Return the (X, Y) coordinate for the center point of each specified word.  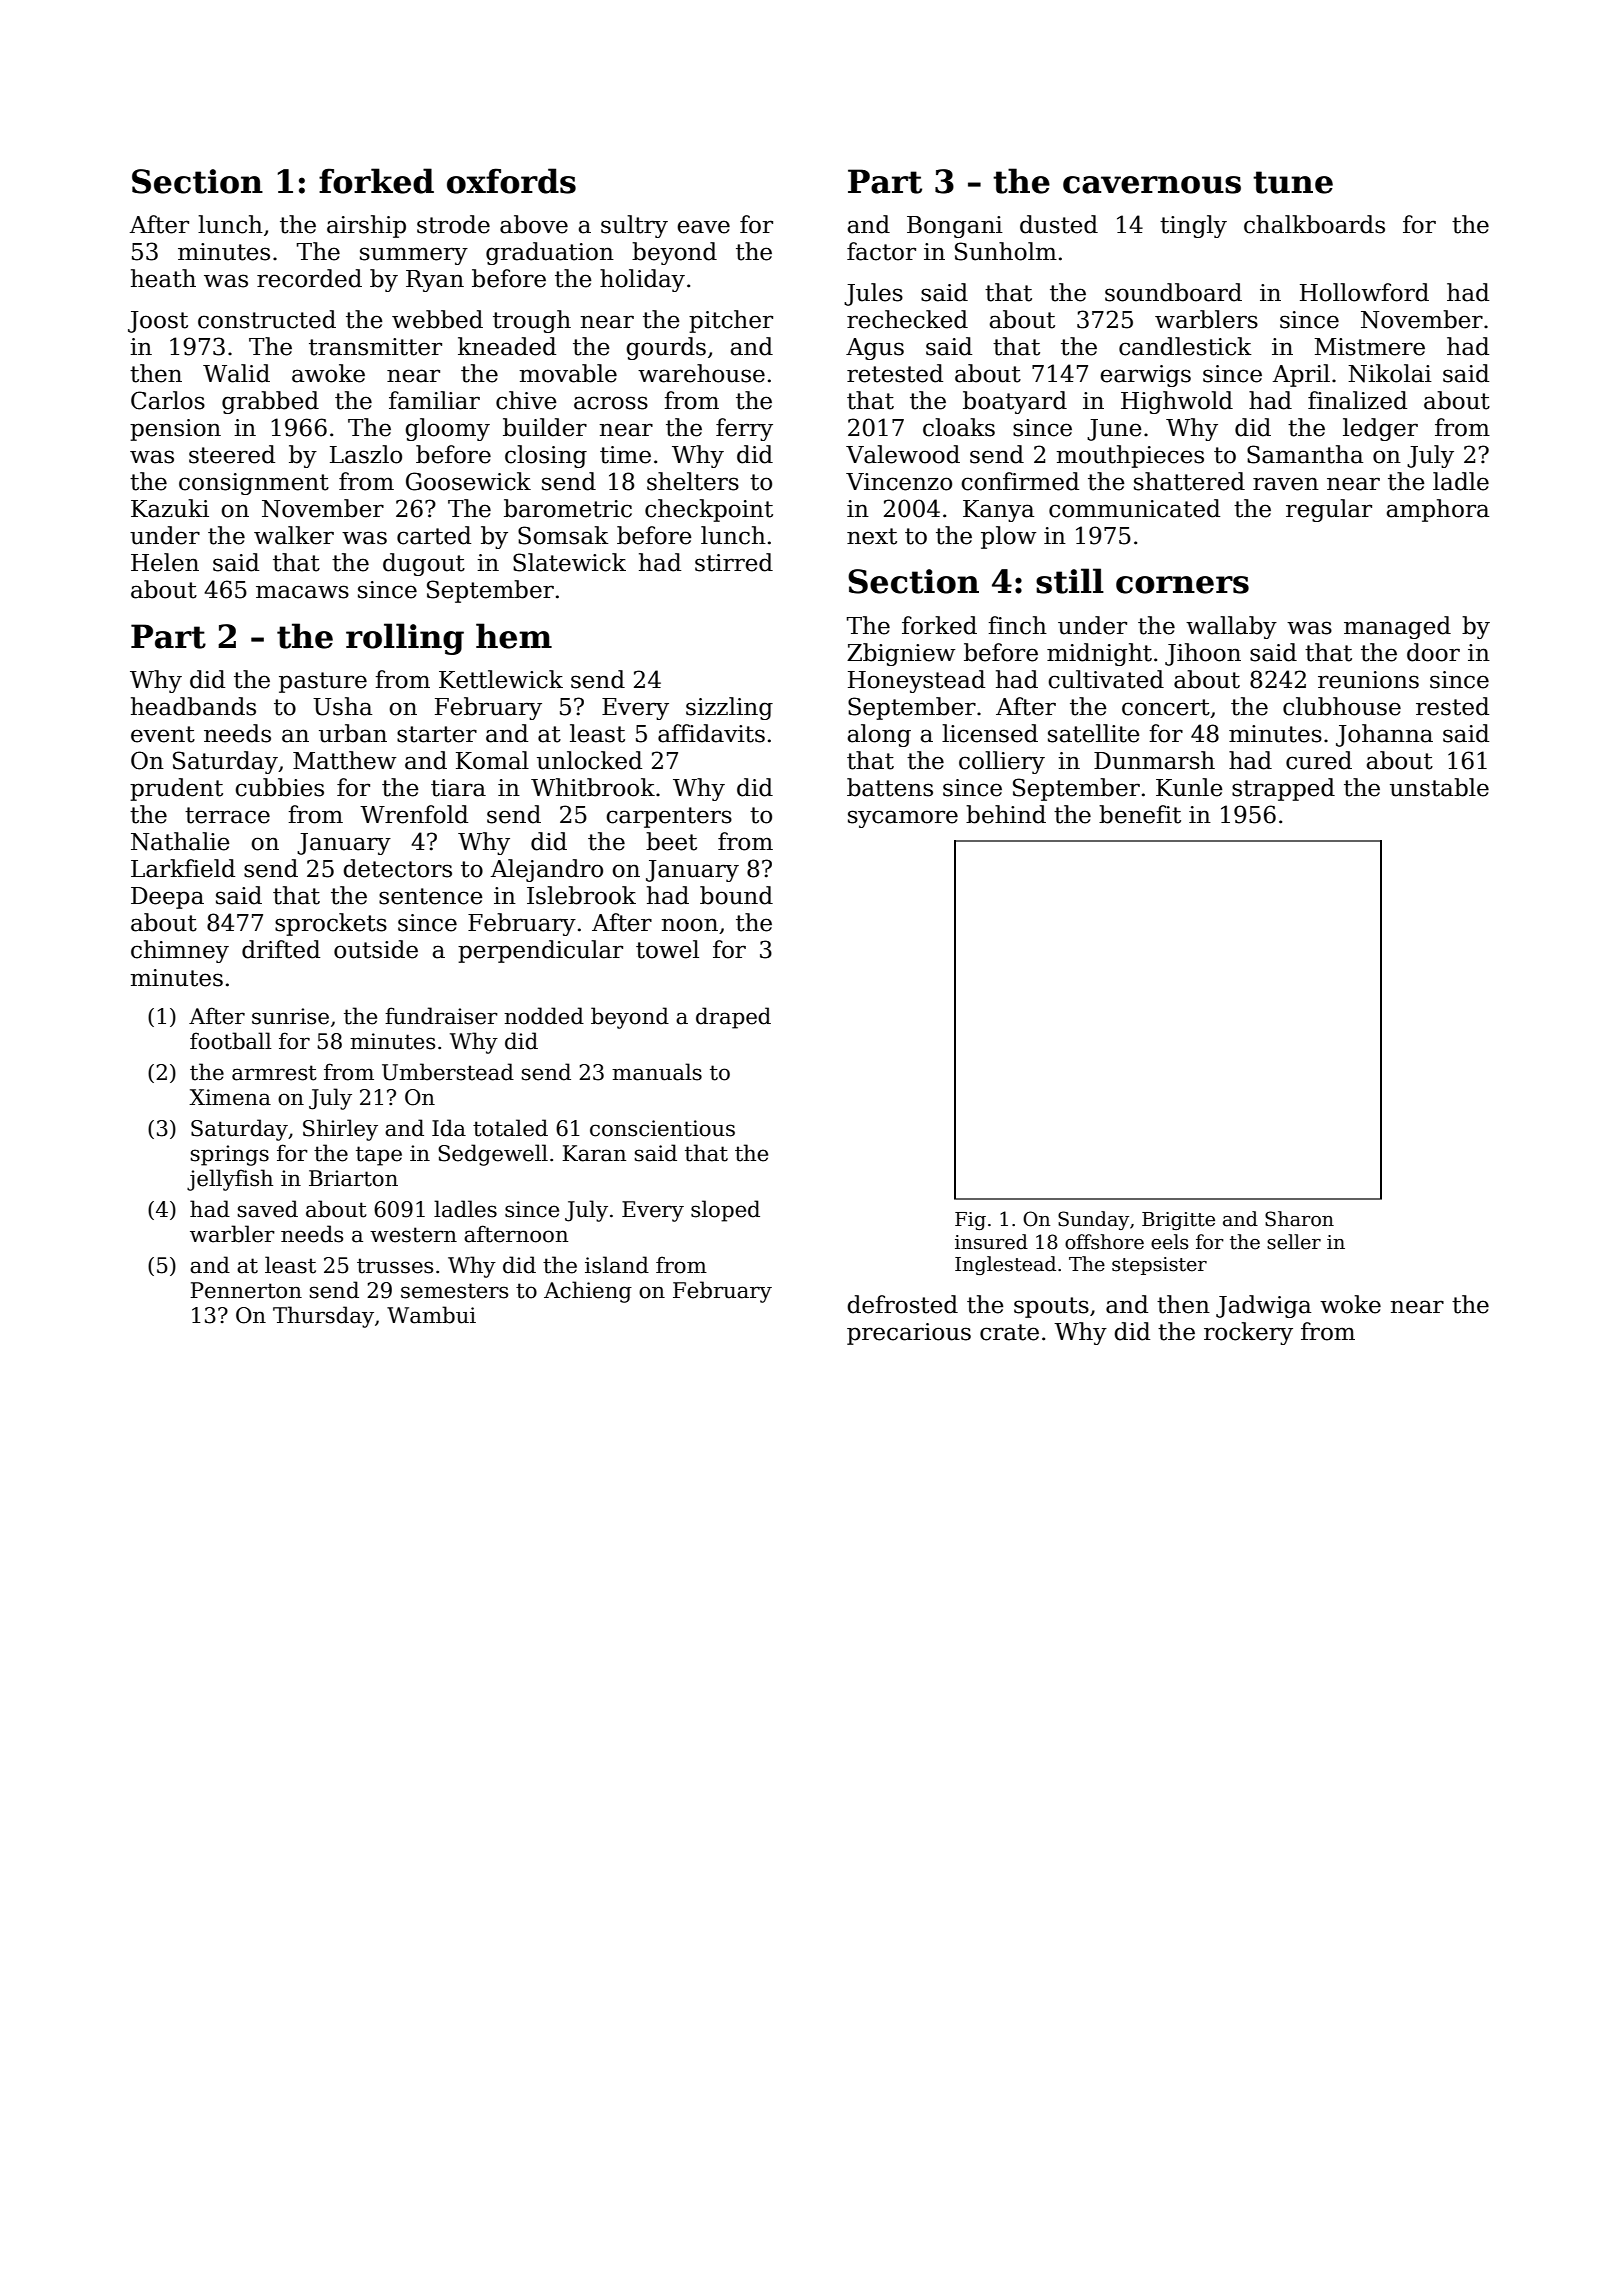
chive (526, 400)
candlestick (1185, 346)
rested (1452, 706)
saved (268, 1209)
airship (366, 226)
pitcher (731, 321)
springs (230, 1155)
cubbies (279, 787)
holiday (642, 280)
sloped (725, 1211)
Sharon (1299, 1219)
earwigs (1145, 376)
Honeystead (916, 681)
